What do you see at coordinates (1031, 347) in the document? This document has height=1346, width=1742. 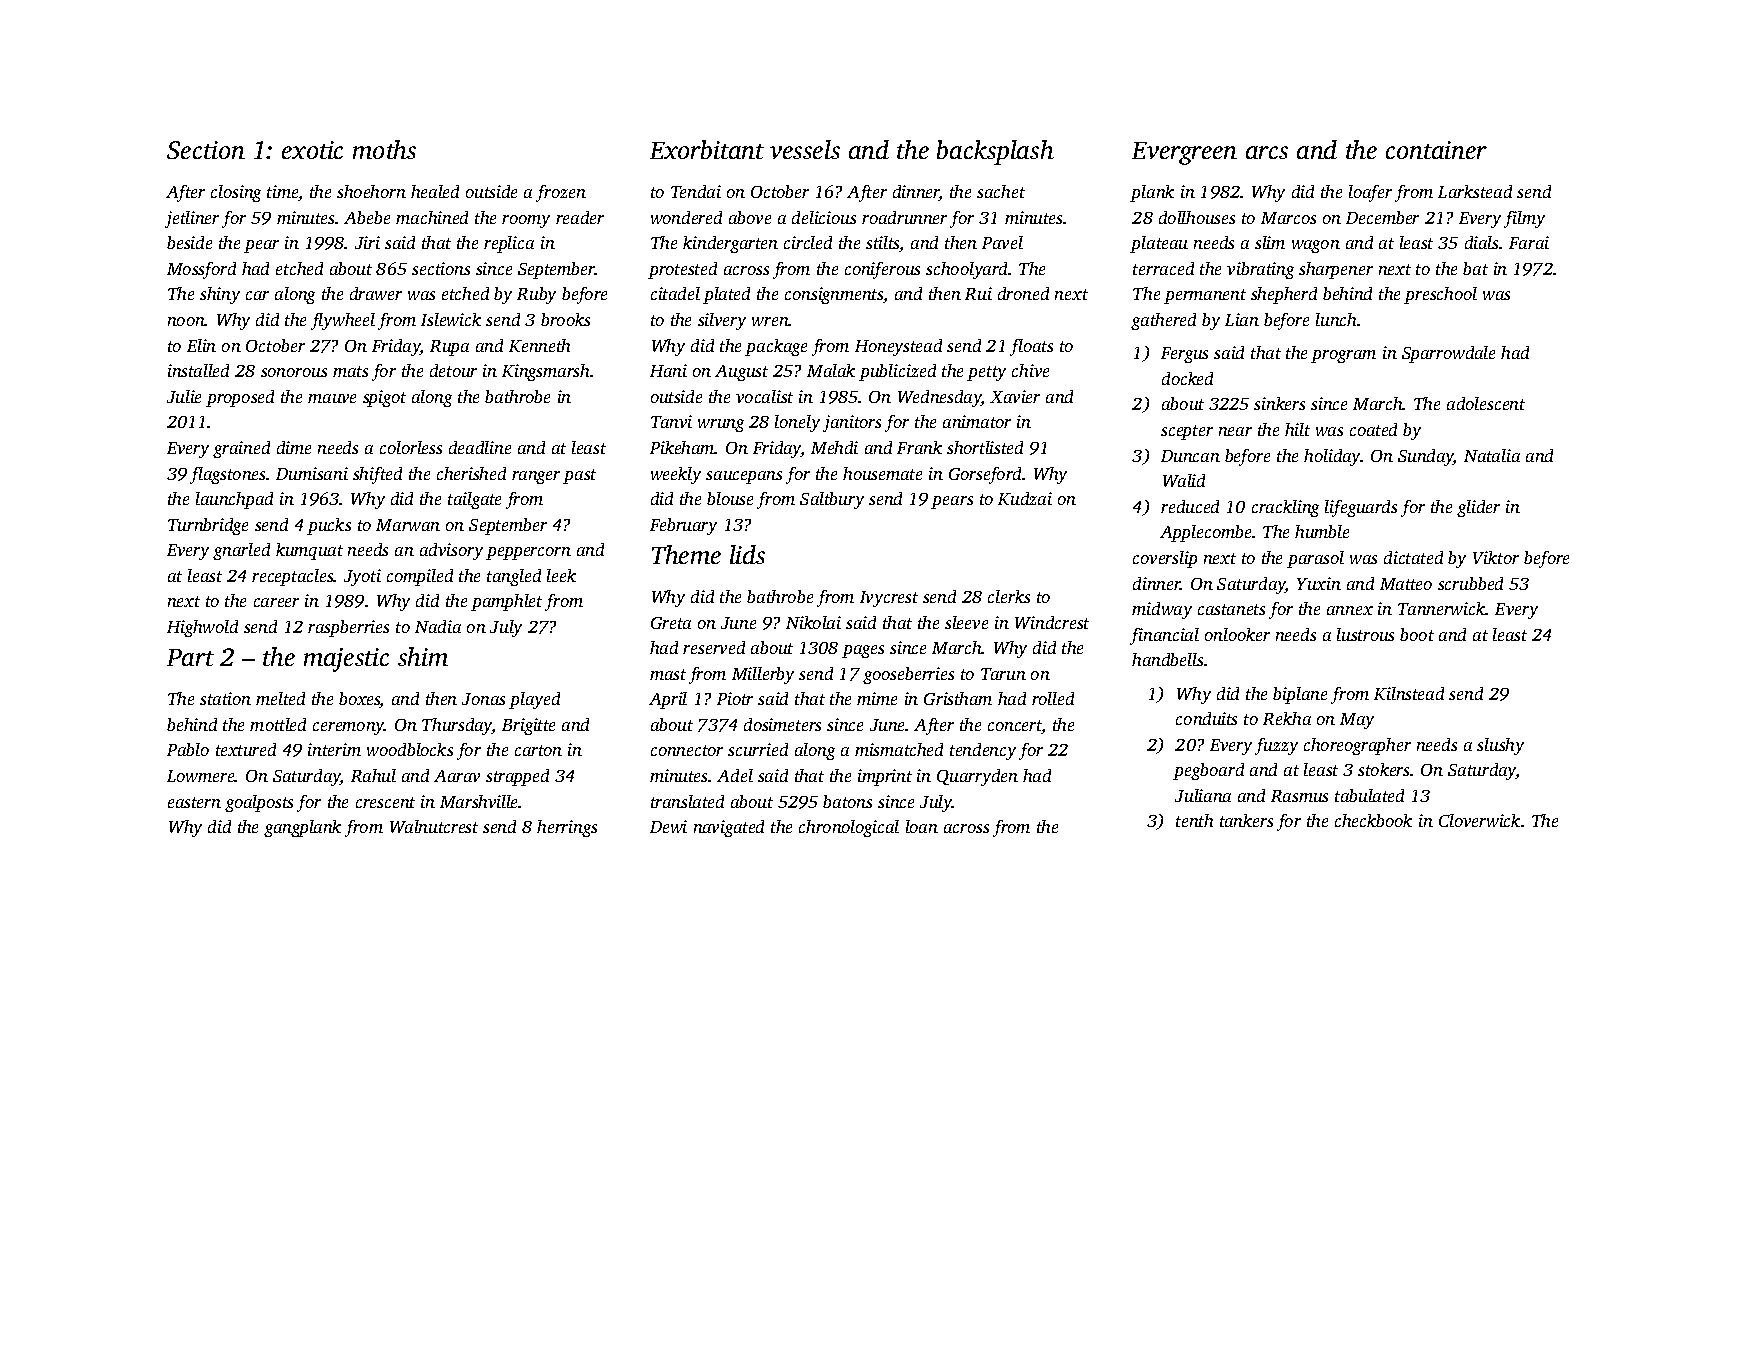 I see `floats` at bounding box center [1031, 347].
